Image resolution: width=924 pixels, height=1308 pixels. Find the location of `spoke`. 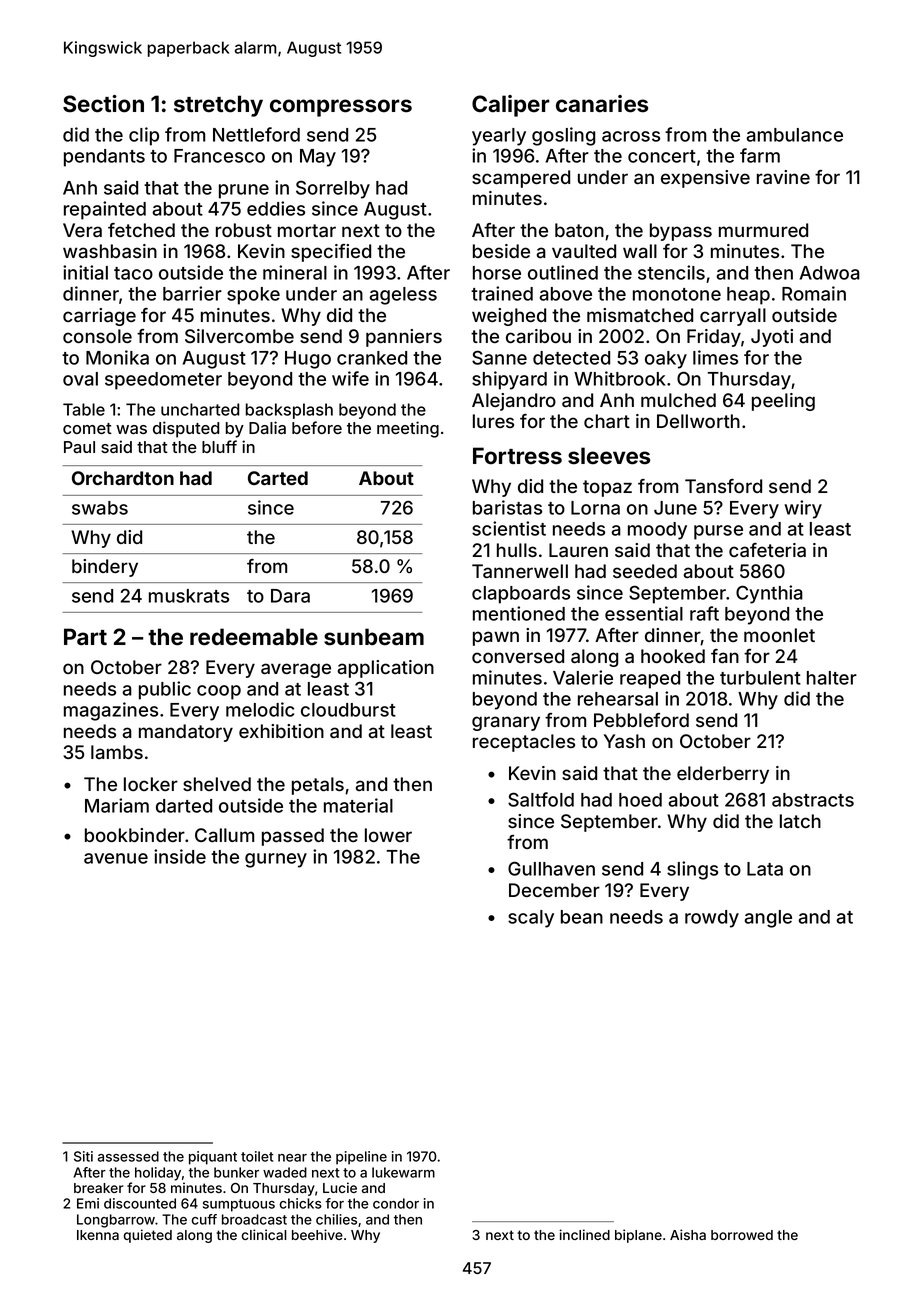

spoke is located at coordinates (253, 296).
